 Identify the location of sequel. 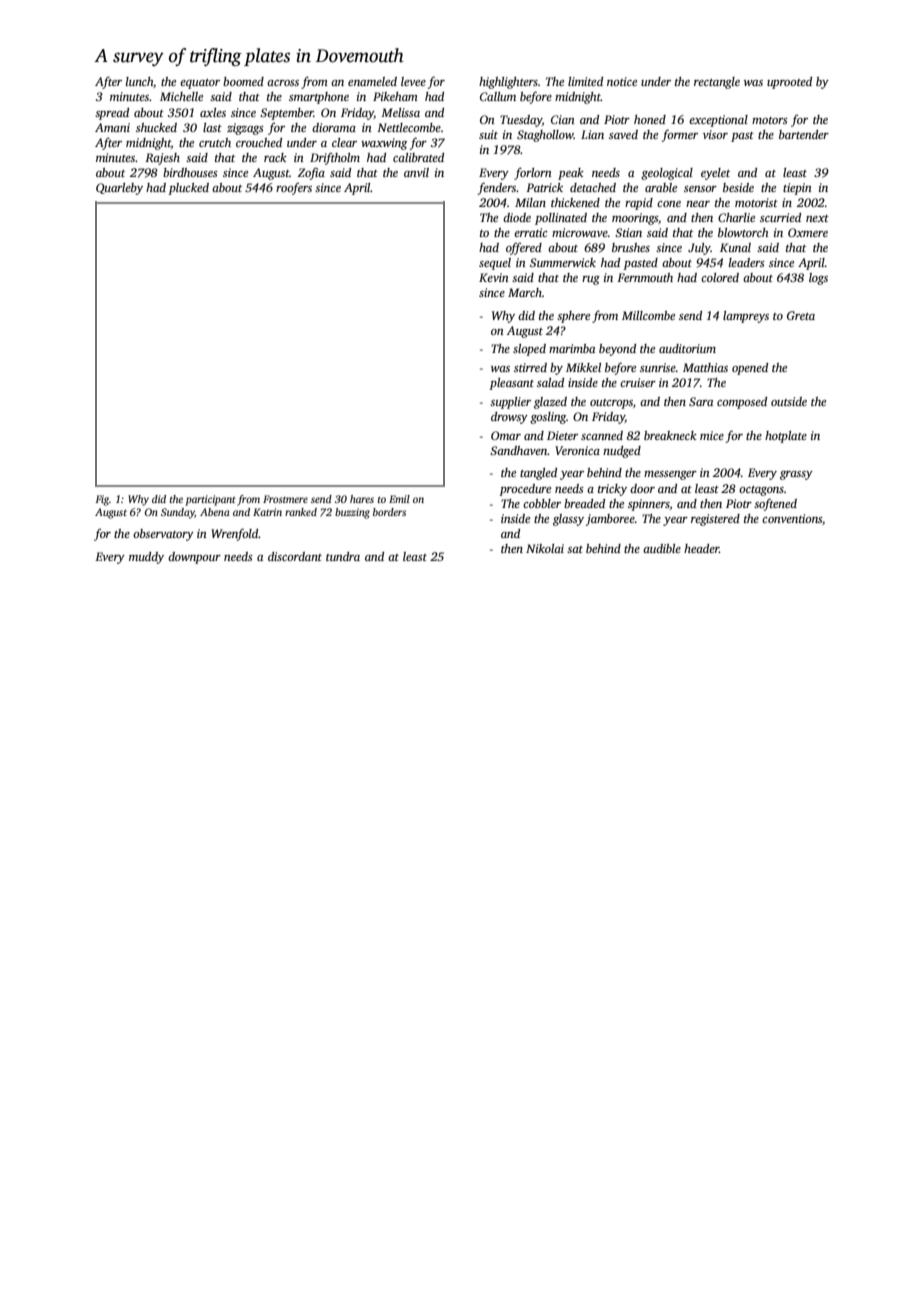
(495, 264).
